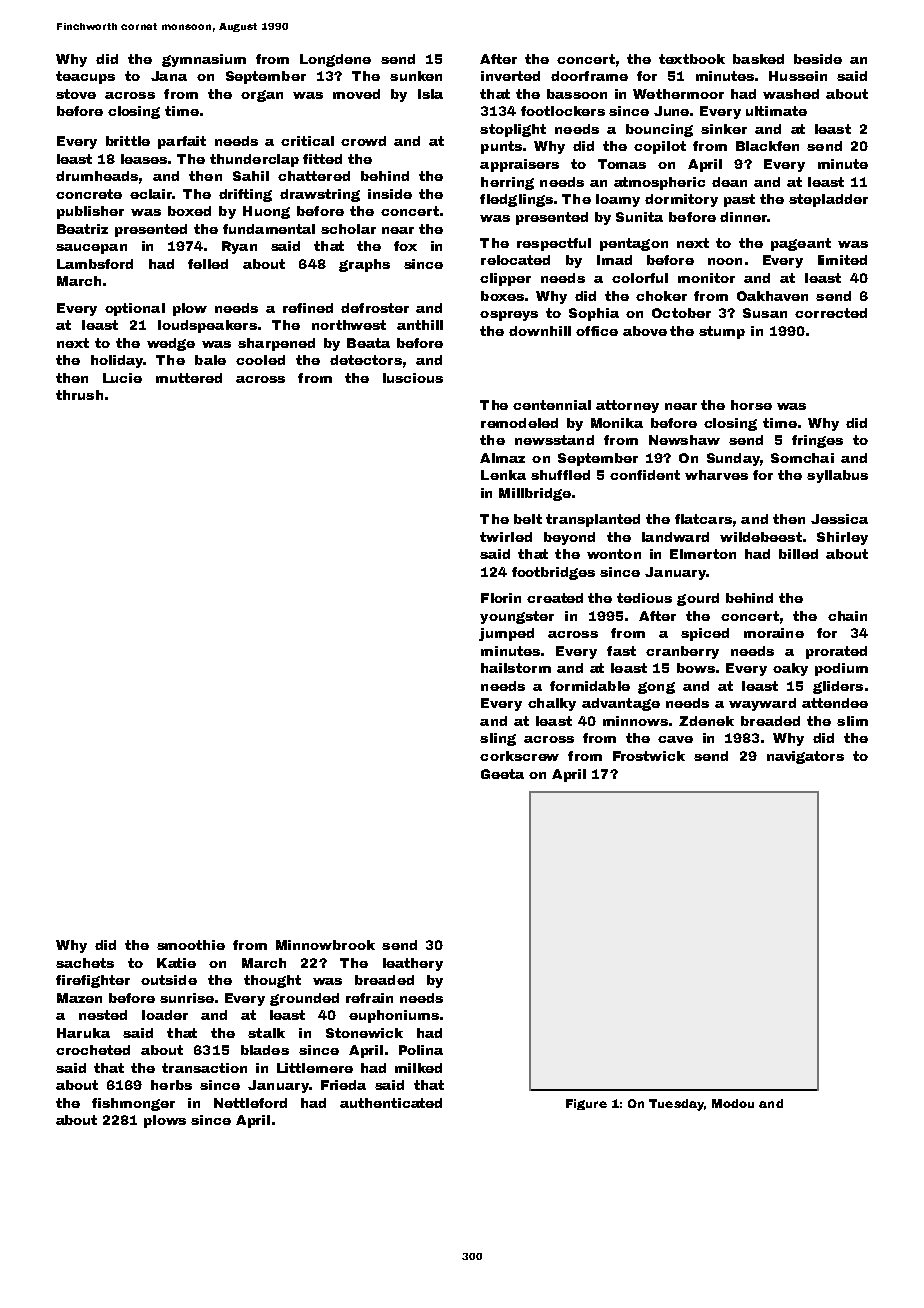 The image size is (924, 1308). Describe the element at coordinates (818, 59) in the page. I see `beside` at that location.
